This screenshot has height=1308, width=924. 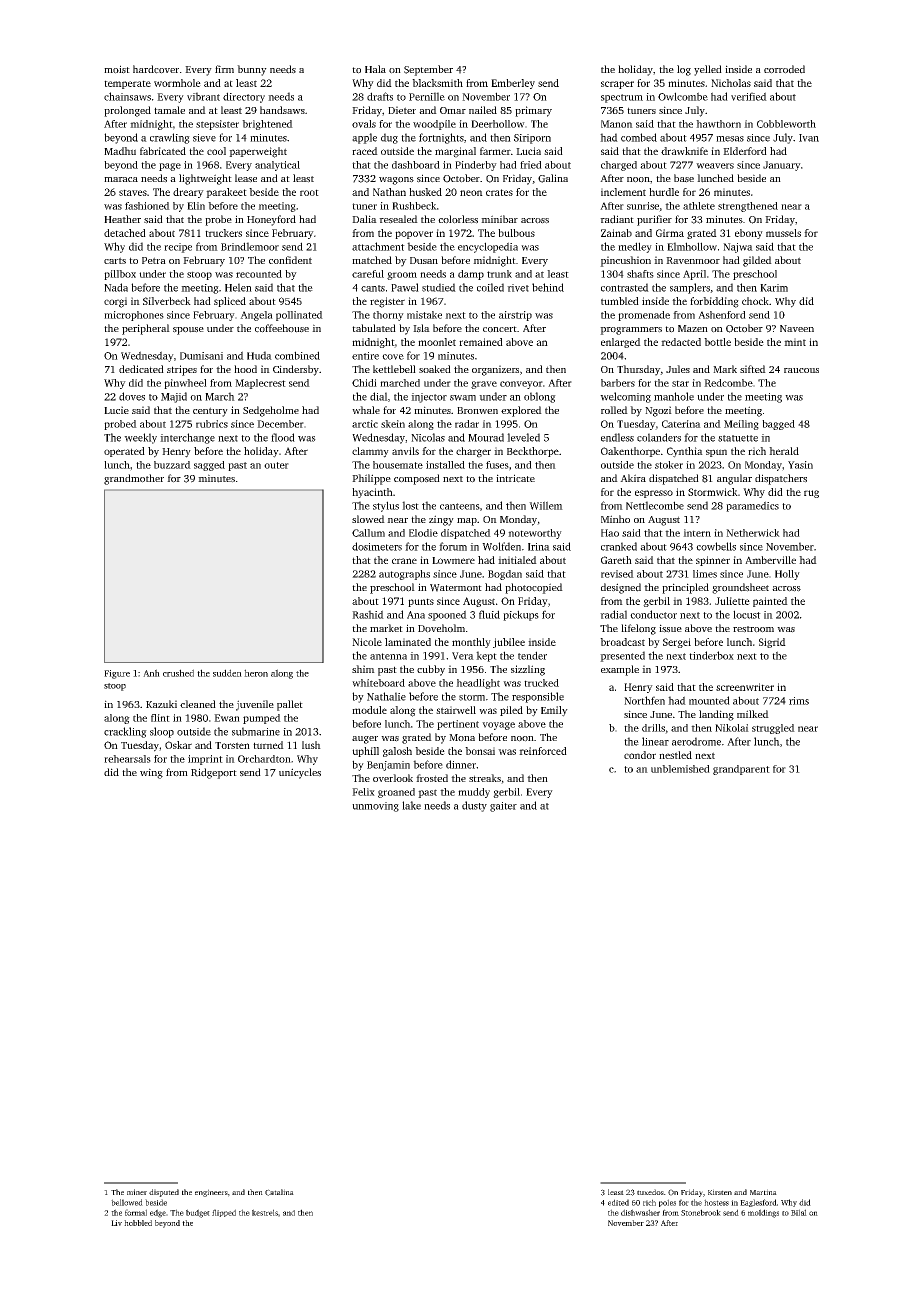 What do you see at coordinates (279, 1192) in the screenshot?
I see `Catalina` at bounding box center [279, 1192].
